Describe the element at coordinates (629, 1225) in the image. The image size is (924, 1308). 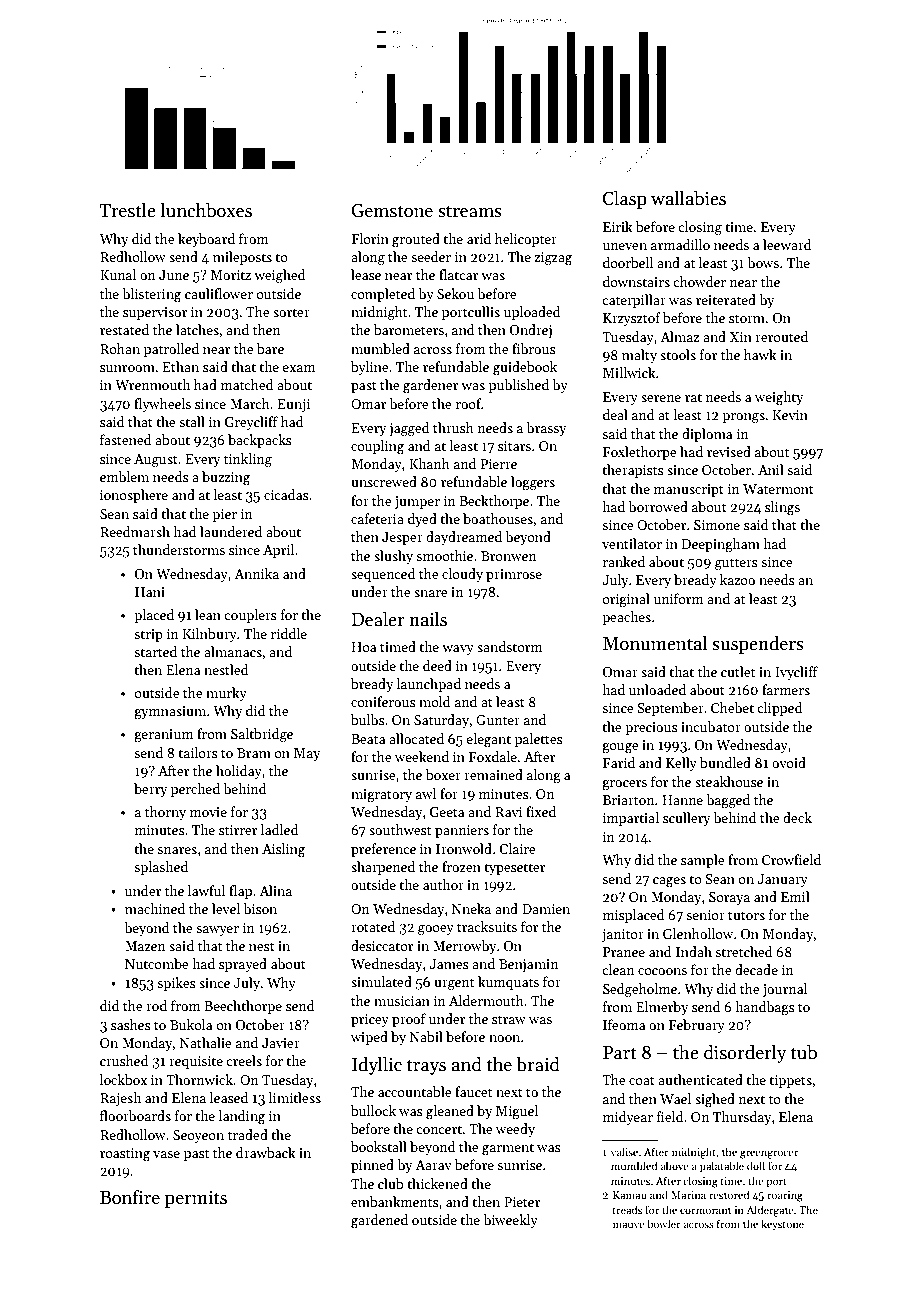
I see `mauve` at that location.
